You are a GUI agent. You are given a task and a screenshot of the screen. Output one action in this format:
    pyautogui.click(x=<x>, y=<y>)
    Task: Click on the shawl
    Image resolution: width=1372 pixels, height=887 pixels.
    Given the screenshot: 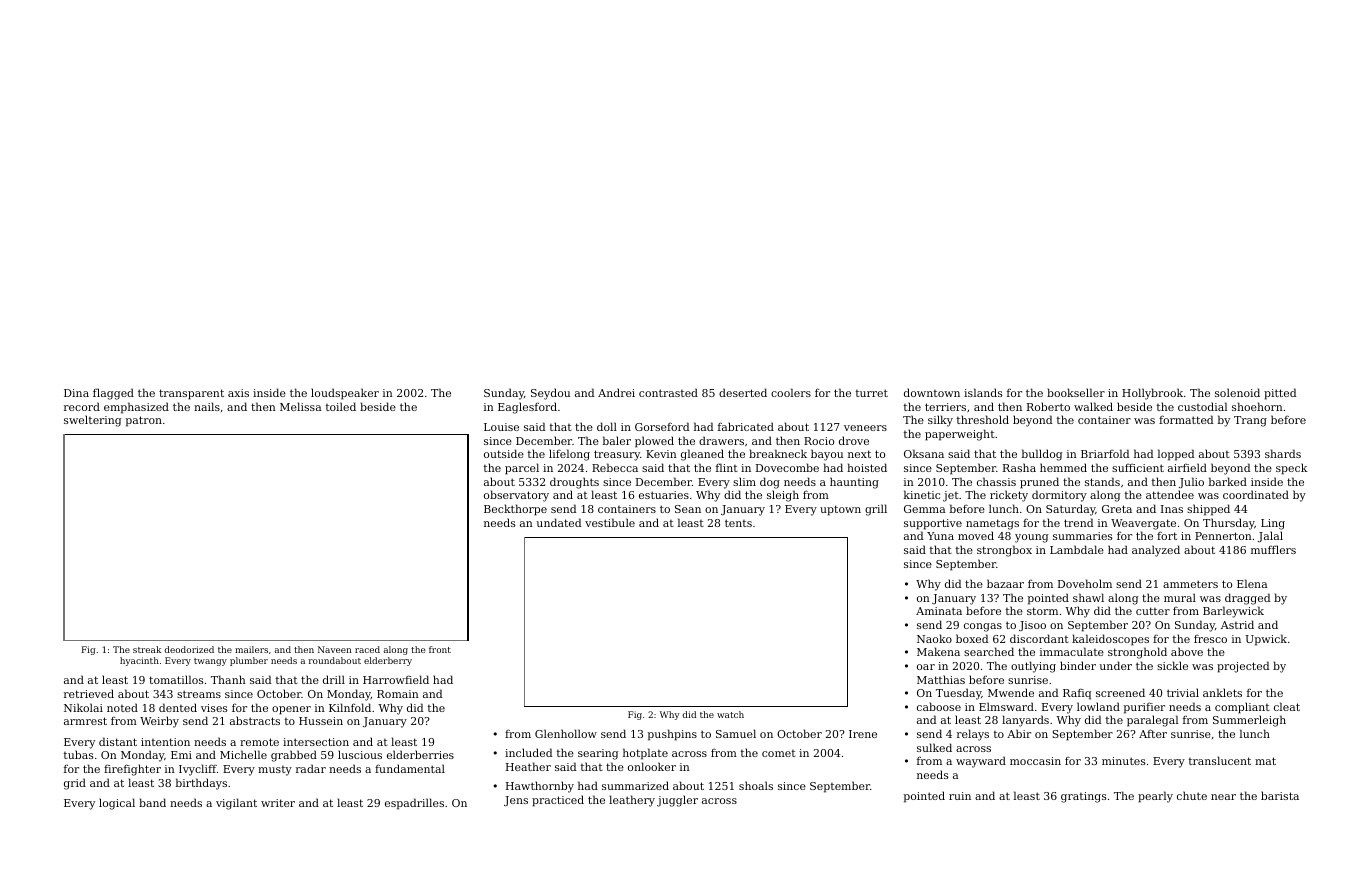 What is the action you would take?
    pyautogui.click(x=1088, y=597)
